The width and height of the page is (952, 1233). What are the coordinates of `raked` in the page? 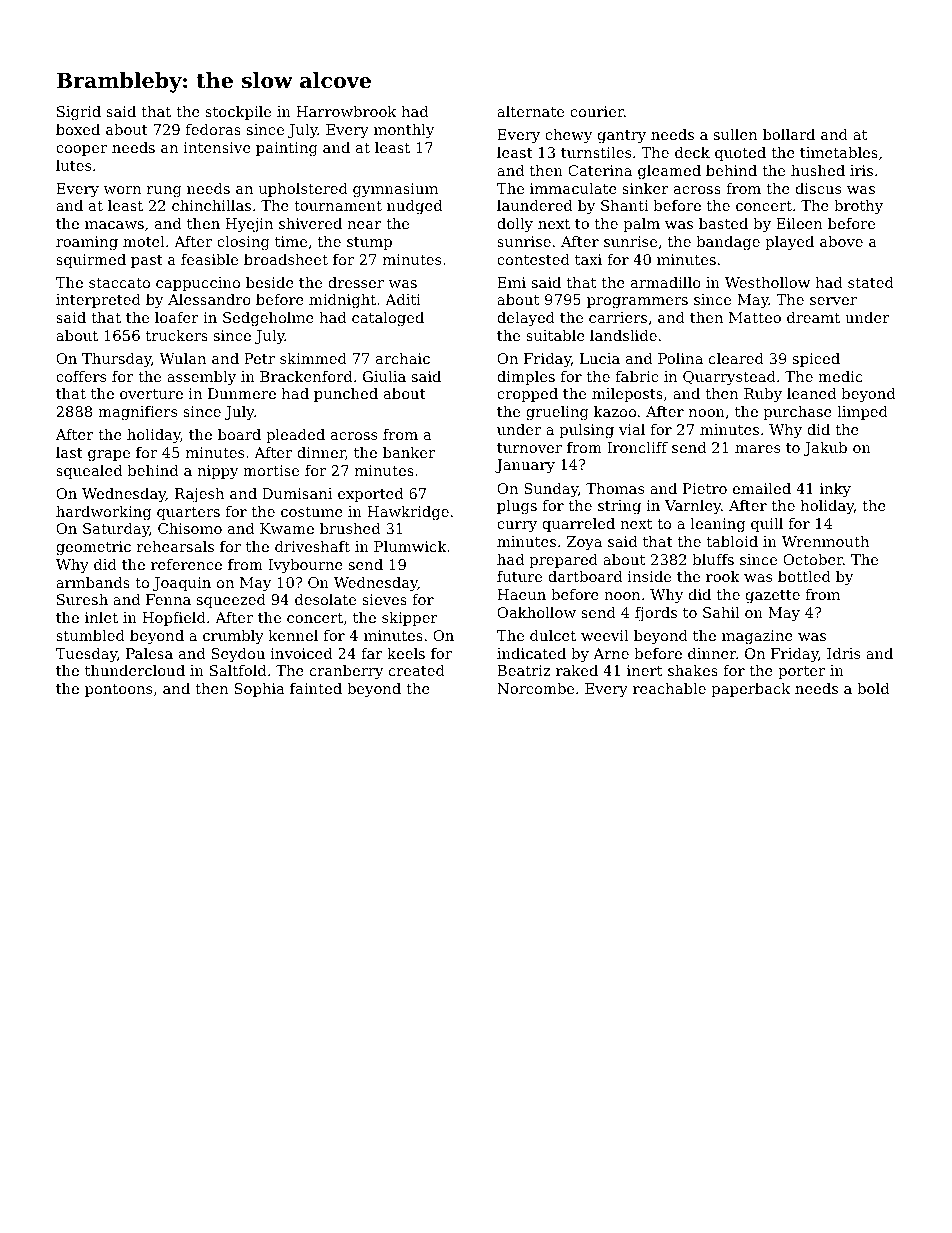 It's located at (577, 670).
